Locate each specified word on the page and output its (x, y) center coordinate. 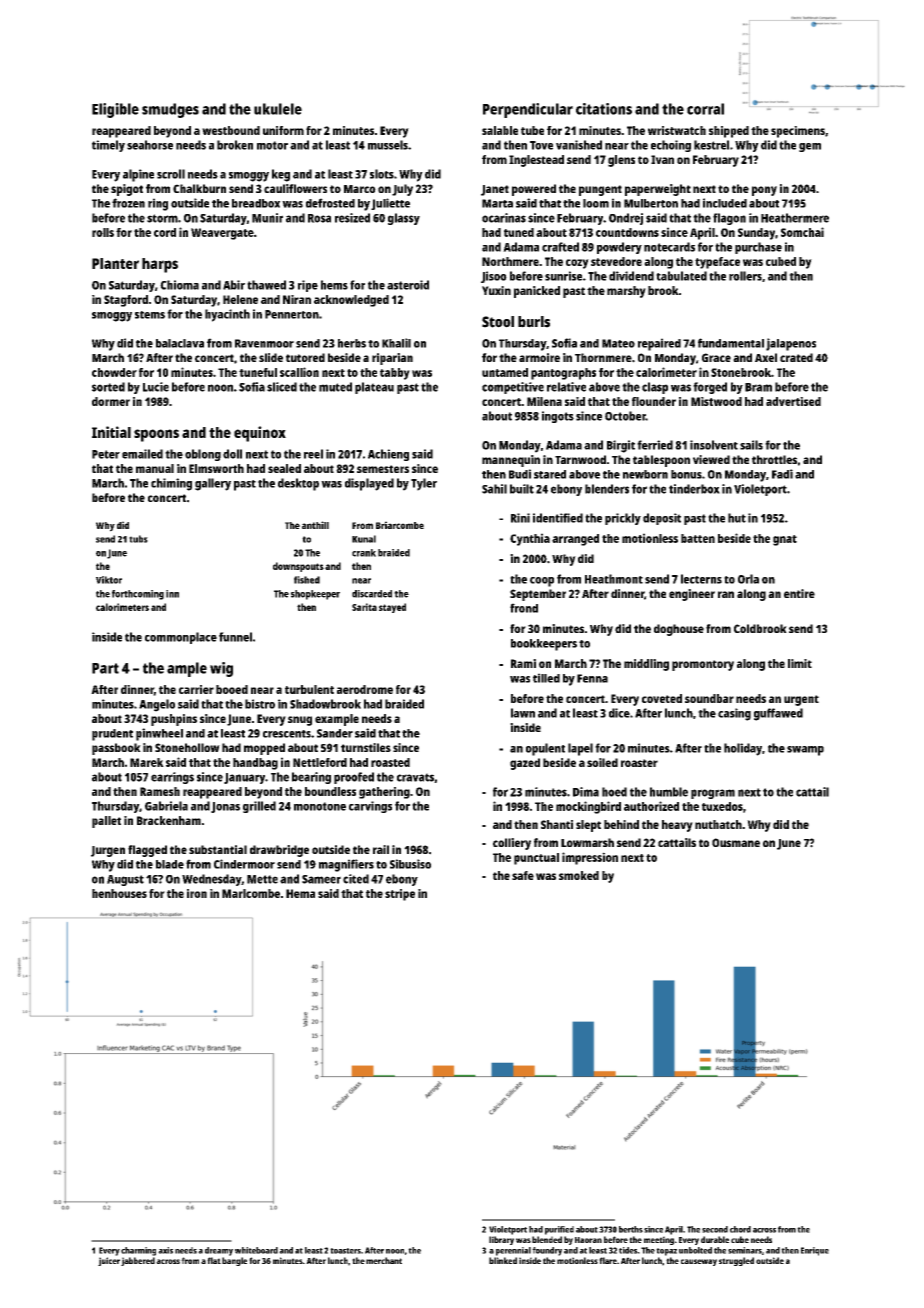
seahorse (150, 145)
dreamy (219, 1251)
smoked (579, 875)
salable (500, 130)
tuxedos (722, 806)
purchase (758, 248)
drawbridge (279, 851)
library (501, 1240)
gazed (525, 764)
